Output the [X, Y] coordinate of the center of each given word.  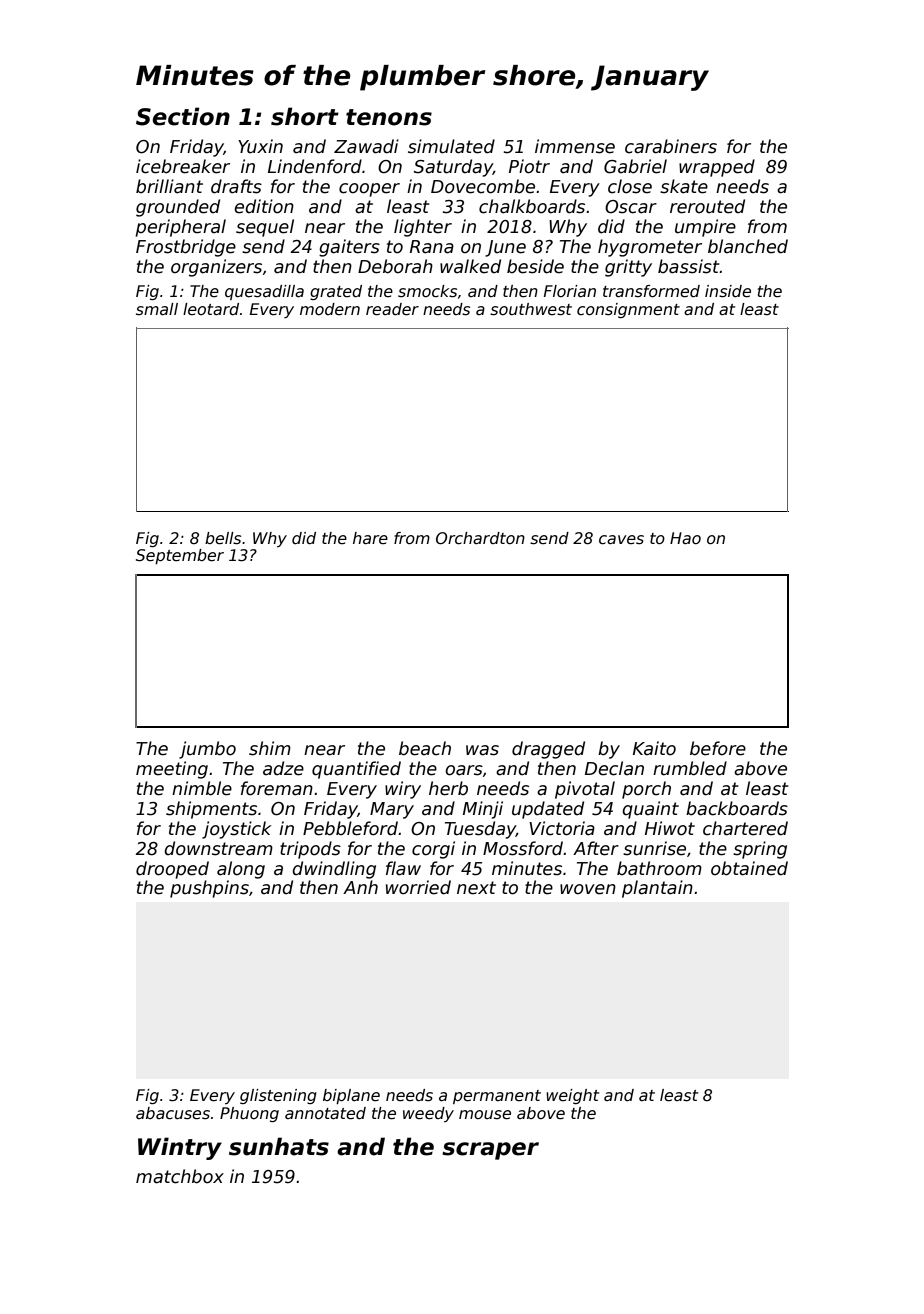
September [180, 556]
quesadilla [264, 292]
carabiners [671, 146]
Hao [685, 538]
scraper [490, 1151]
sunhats [279, 1146]
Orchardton [480, 538]
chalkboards [532, 206]
